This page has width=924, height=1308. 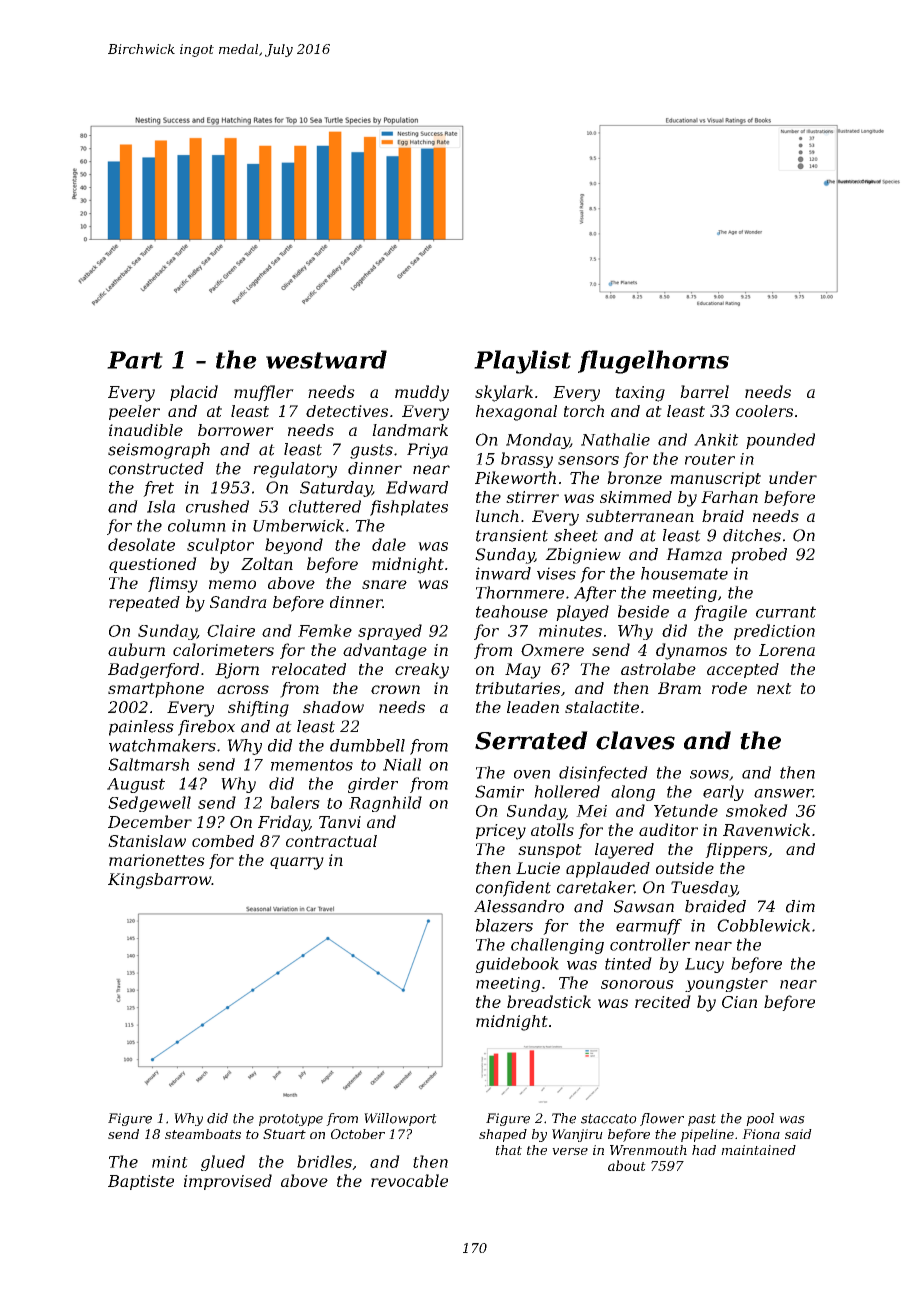 I want to click on Kingsbarrow, so click(x=159, y=881).
